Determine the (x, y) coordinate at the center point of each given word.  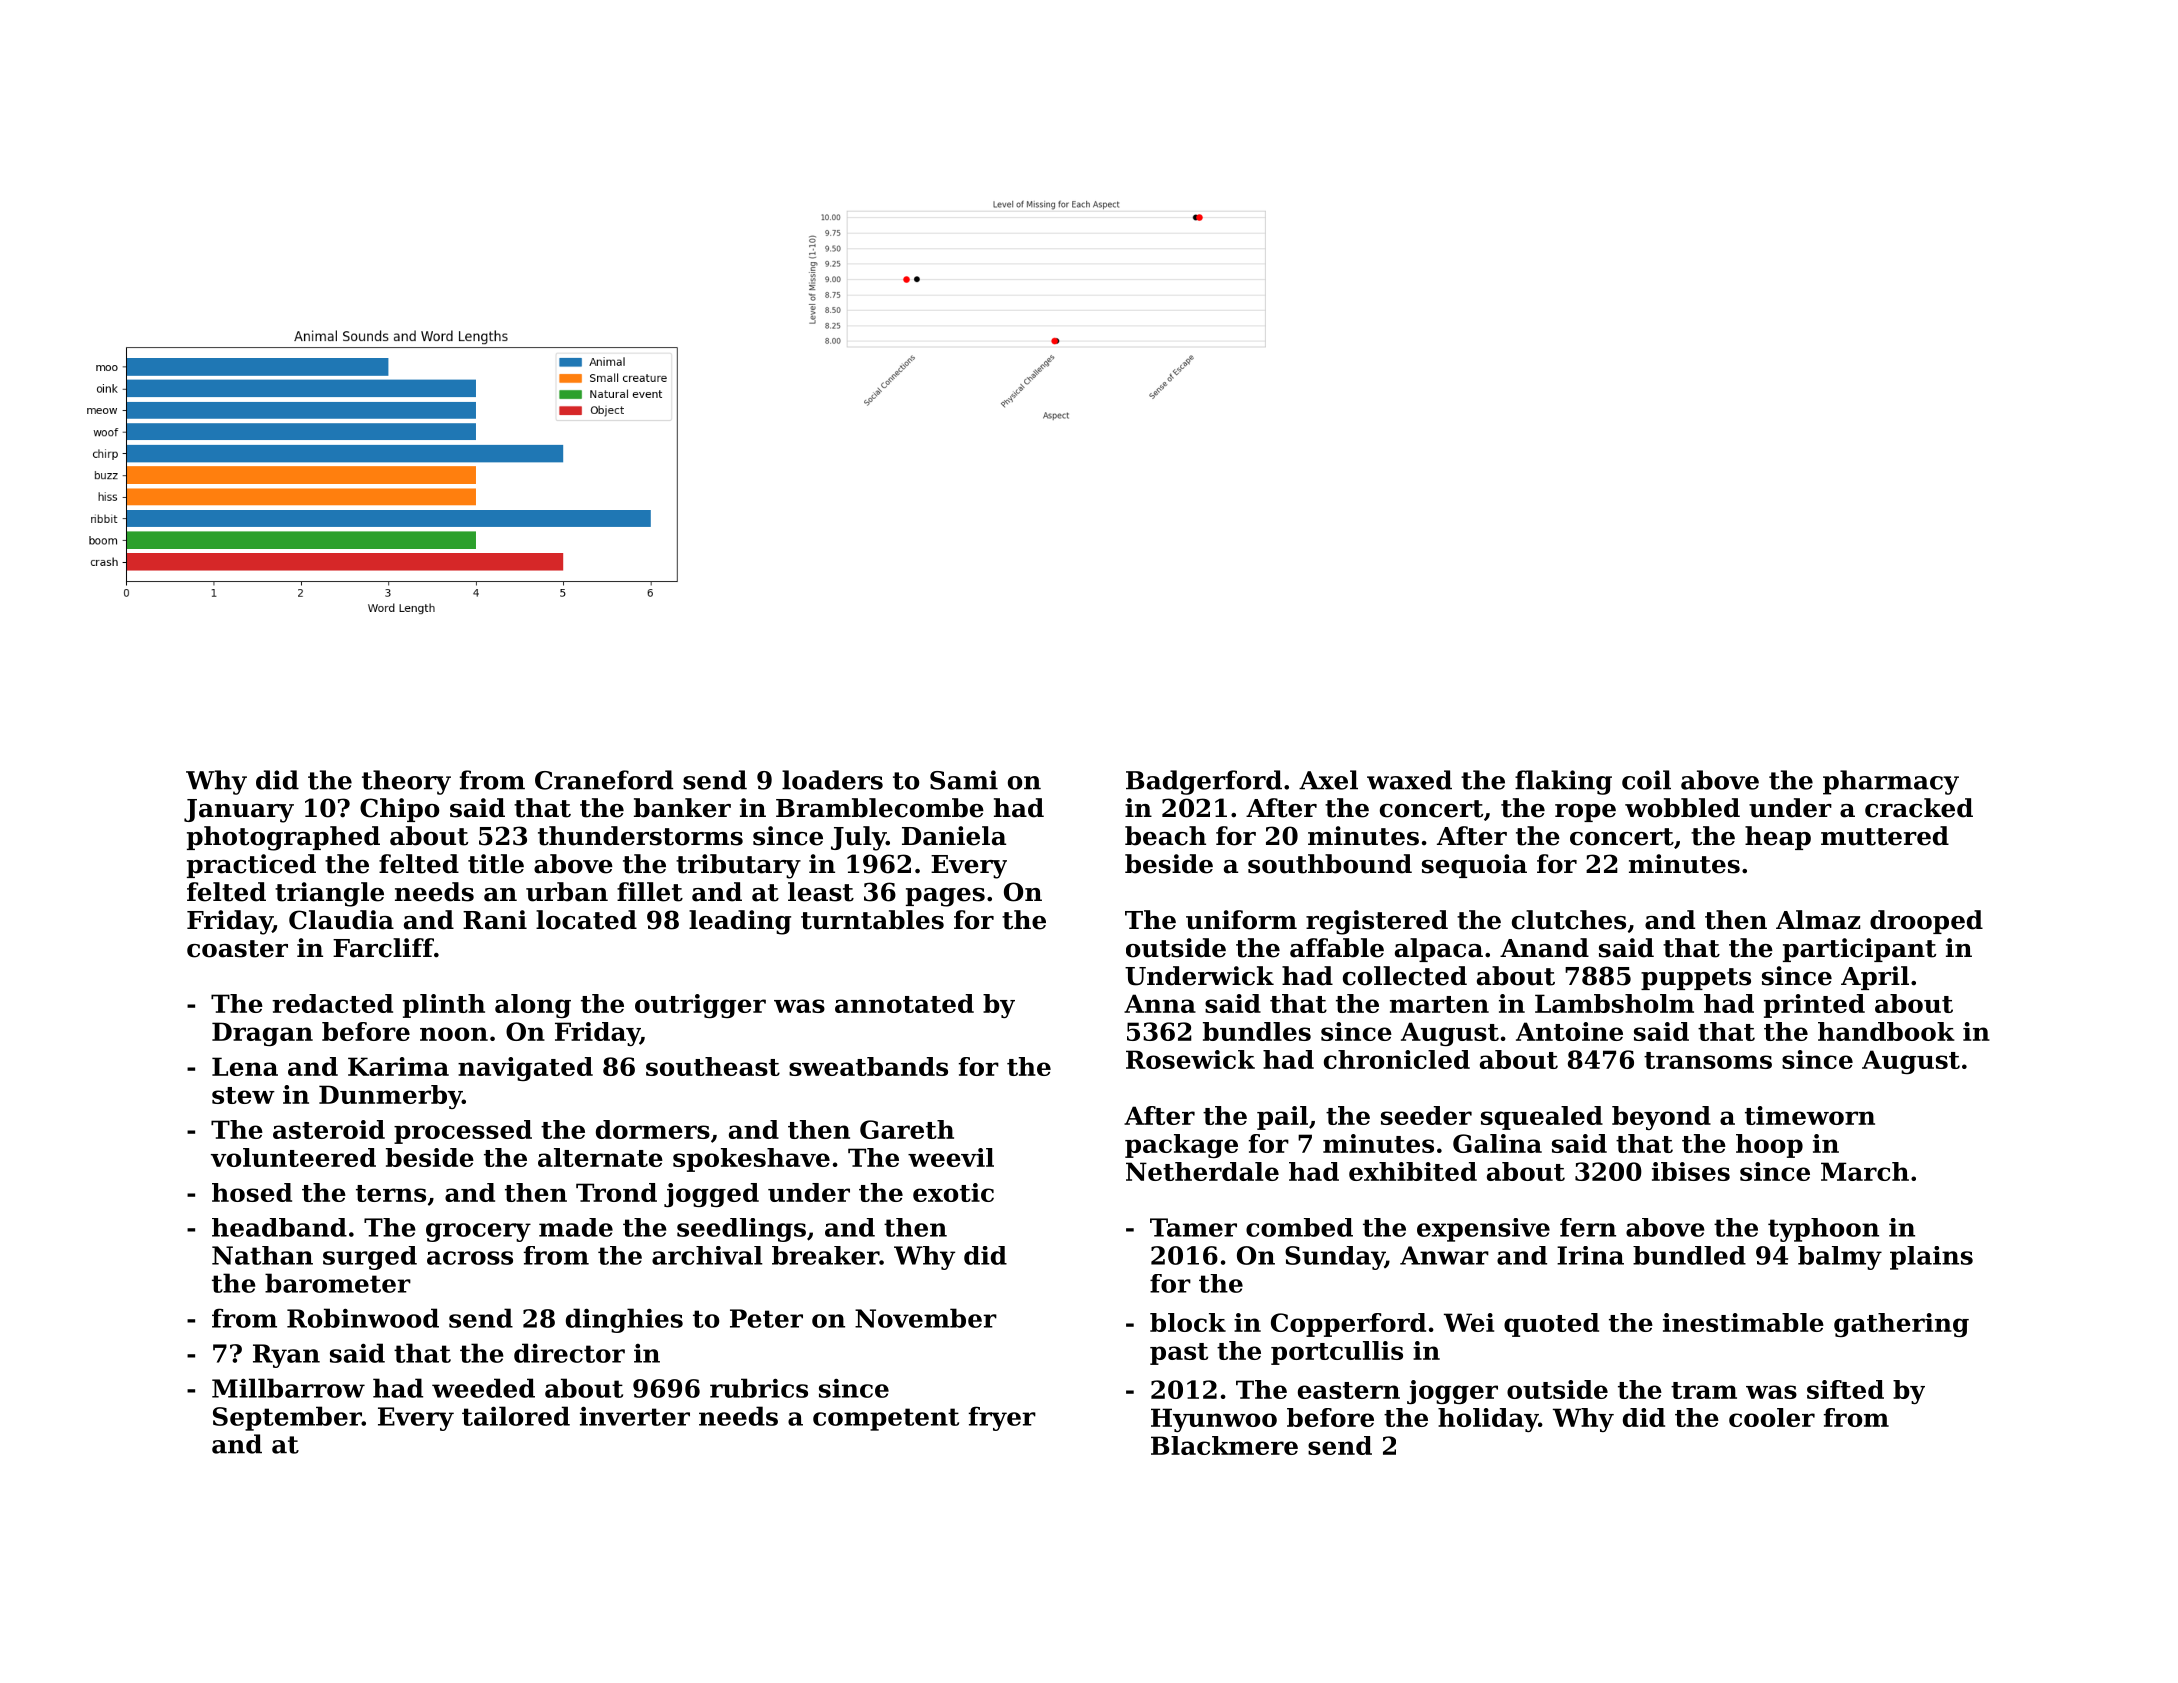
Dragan (262, 1034)
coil (1646, 780)
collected (1405, 976)
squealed (1542, 1118)
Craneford (604, 780)
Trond (616, 1192)
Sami (964, 780)
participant (1859, 950)
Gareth (907, 1129)
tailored (516, 1416)
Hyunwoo (1214, 1420)
